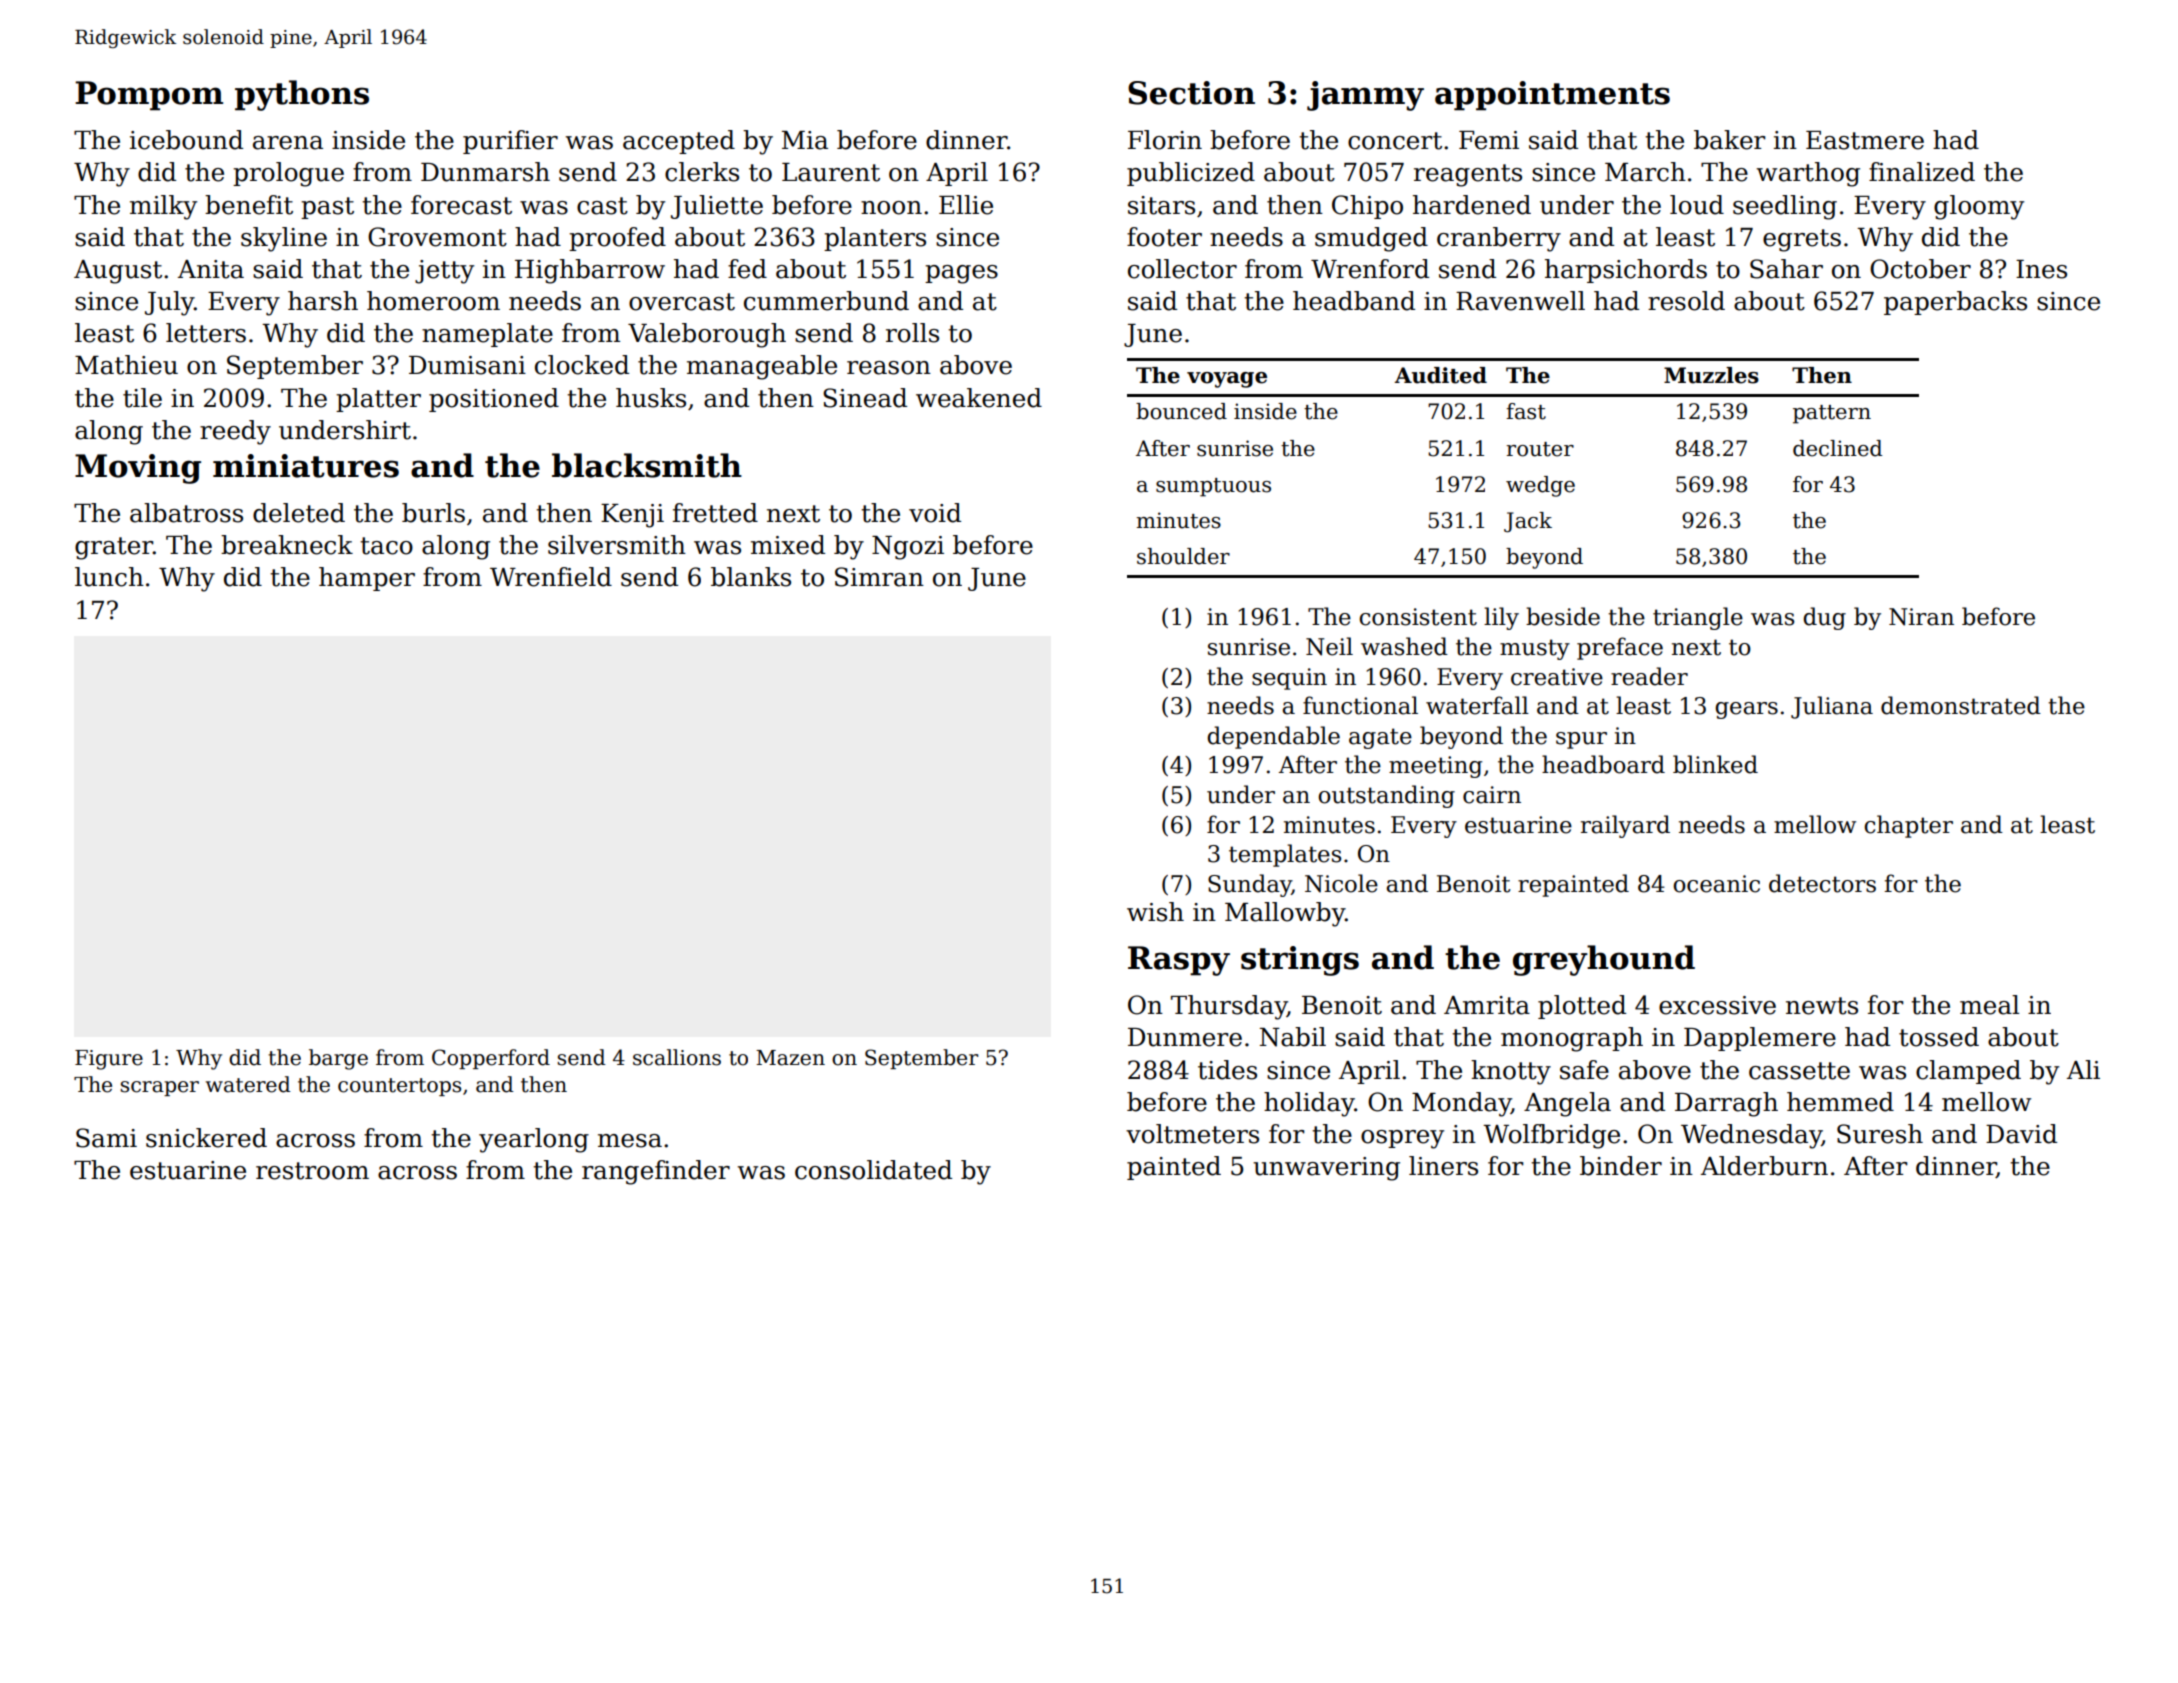  I want to click on Mia, so click(805, 140).
